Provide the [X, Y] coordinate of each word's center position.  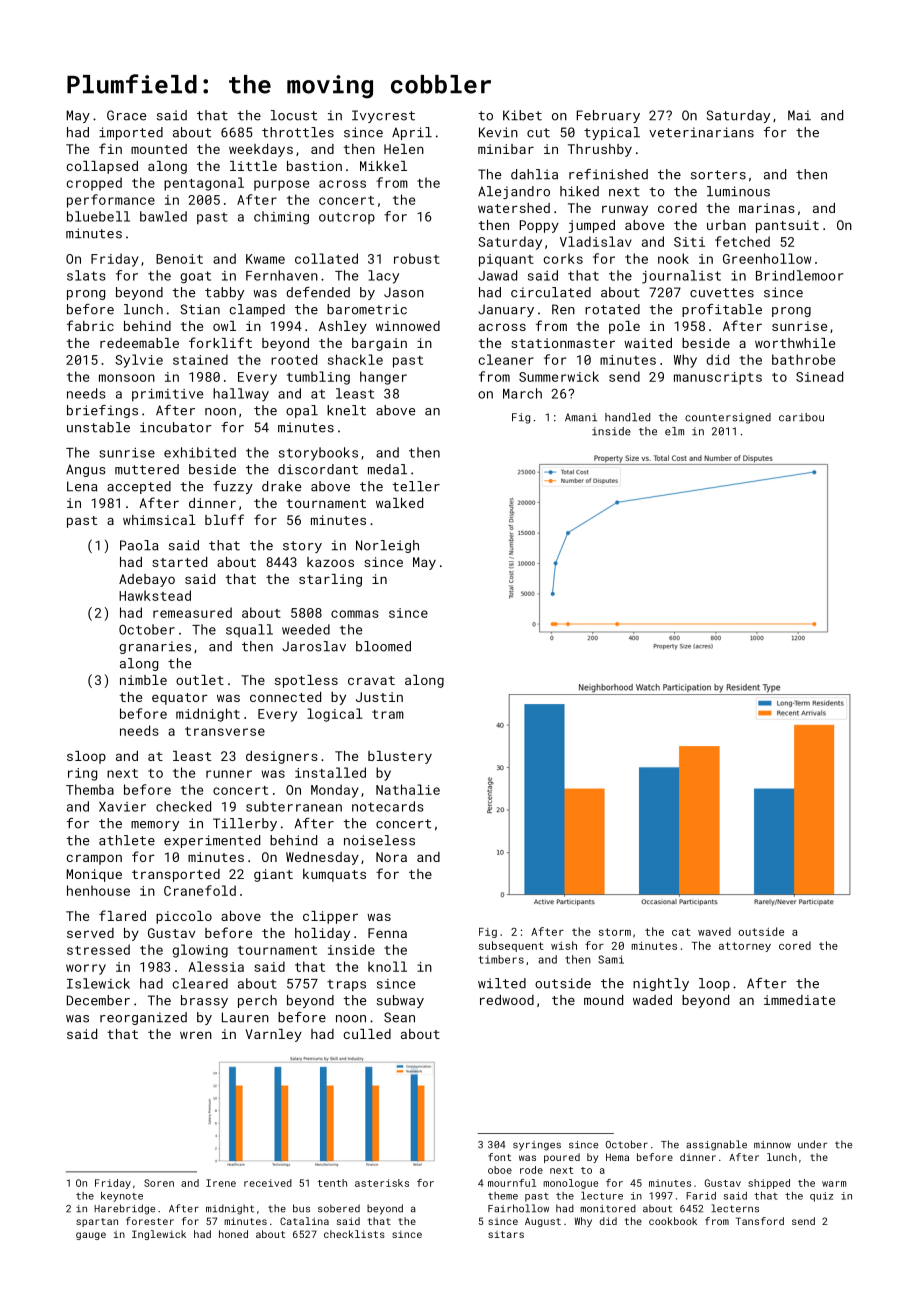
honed [233, 1234]
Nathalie [408, 789]
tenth [332, 1183]
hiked [579, 191]
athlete [127, 840]
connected [285, 697]
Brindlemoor [799, 275]
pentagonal [204, 184]
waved [714, 931]
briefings [102, 411]
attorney [745, 947]
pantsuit [787, 226]
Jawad [497, 275]
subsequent [511, 946]
